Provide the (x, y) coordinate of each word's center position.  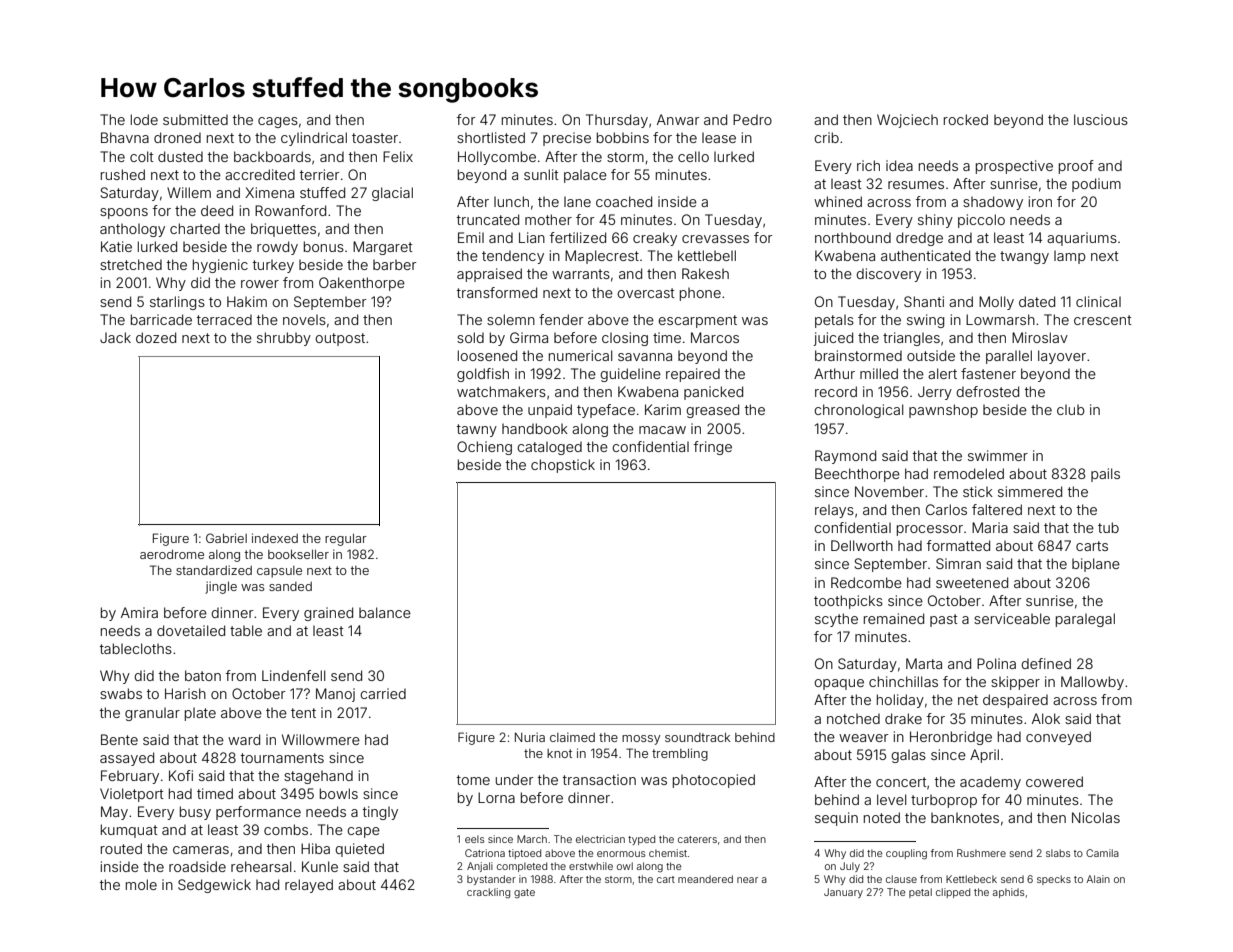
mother (548, 219)
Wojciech (907, 121)
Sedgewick (214, 886)
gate (524, 893)
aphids (1008, 893)
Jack (115, 337)
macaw (662, 430)
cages (278, 122)
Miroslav (1040, 337)
